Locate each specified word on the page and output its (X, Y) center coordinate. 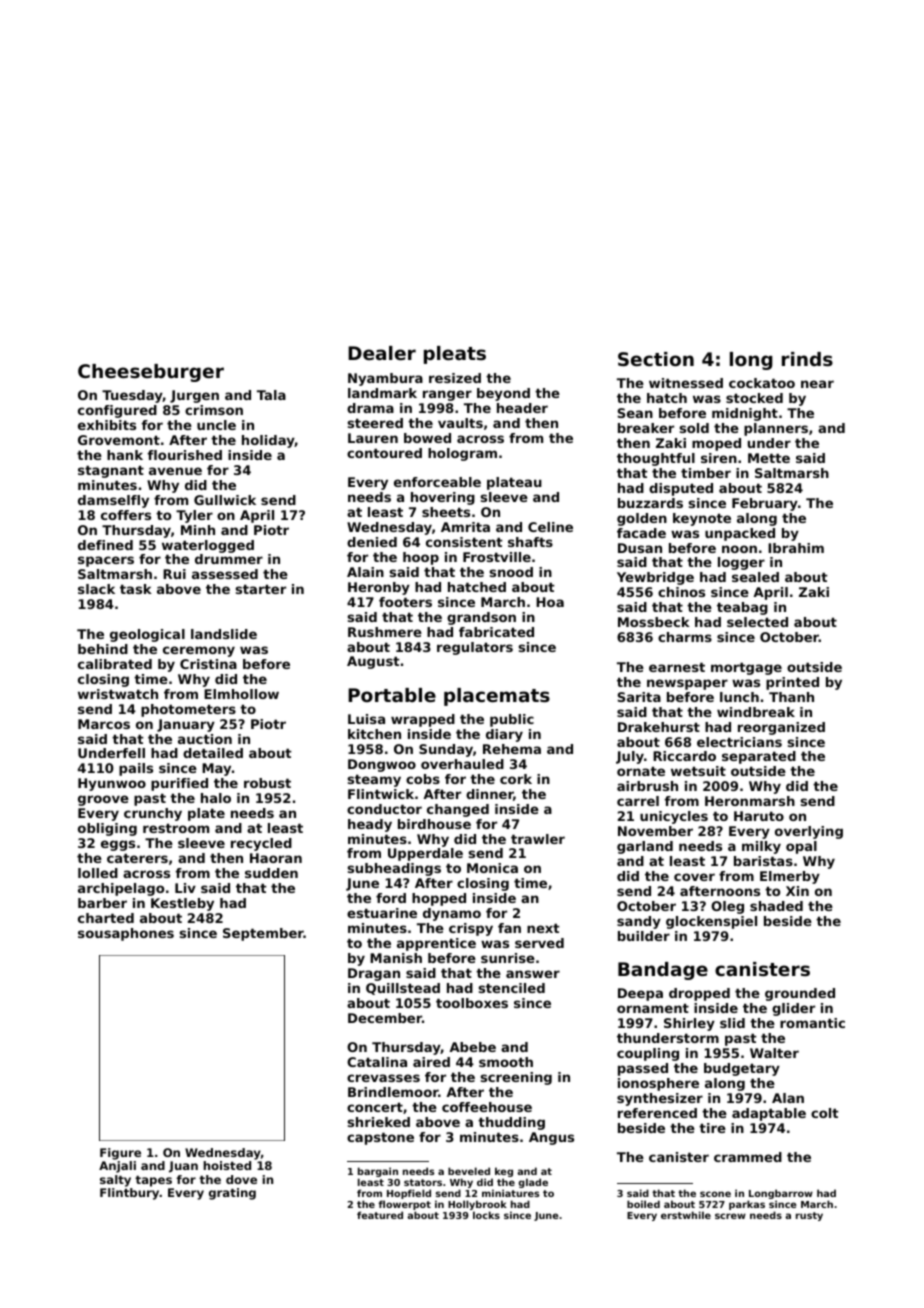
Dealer (382, 353)
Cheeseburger (151, 373)
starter (261, 589)
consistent (464, 542)
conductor (384, 809)
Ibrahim (796, 548)
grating (232, 1194)
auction (205, 739)
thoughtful (656, 459)
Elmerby (790, 877)
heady (370, 825)
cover (694, 877)
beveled (469, 1171)
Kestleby (182, 904)
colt (825, 1113)
